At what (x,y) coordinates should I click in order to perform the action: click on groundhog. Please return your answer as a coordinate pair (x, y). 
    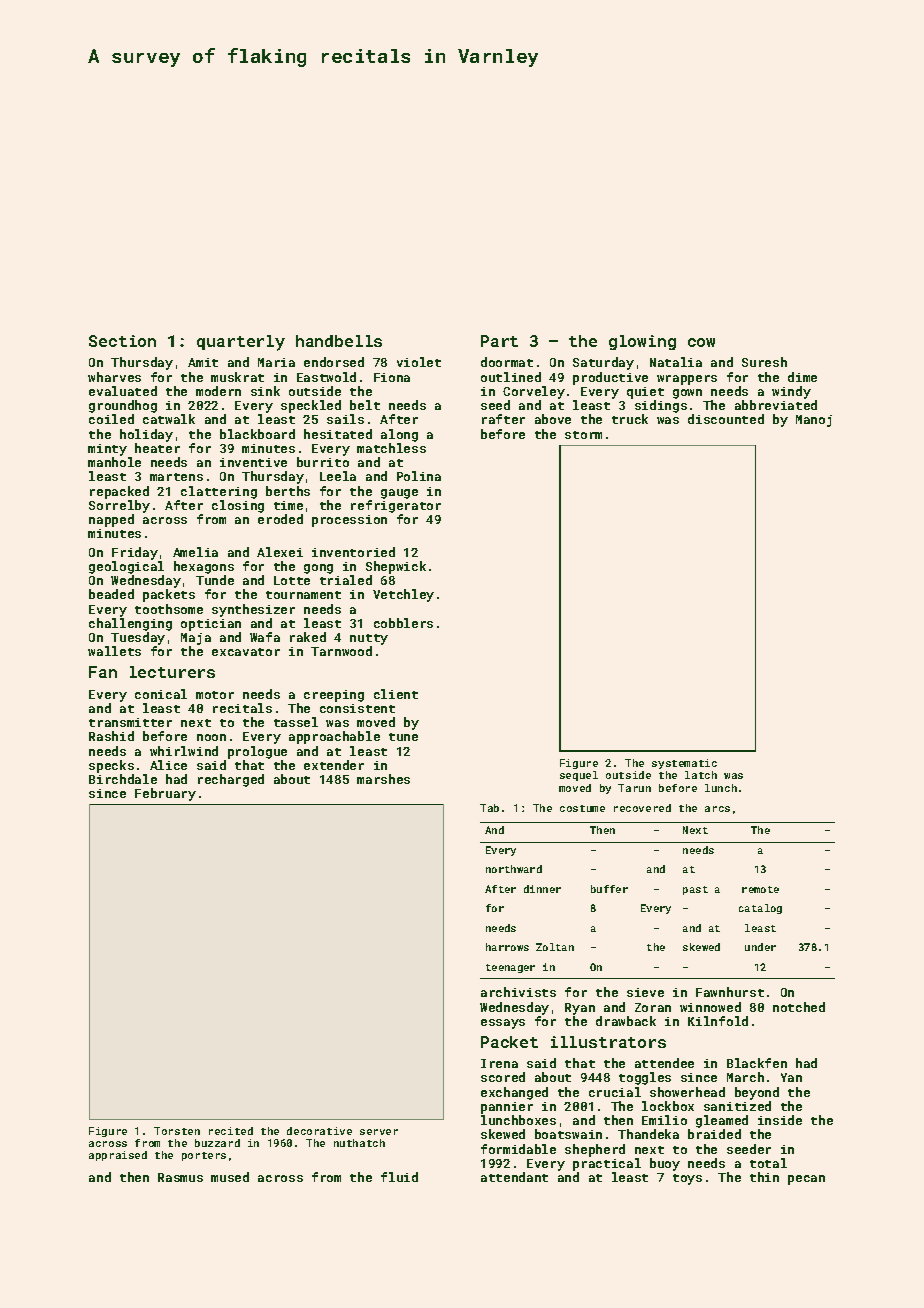
    Looking at the image, I should click on (123, 406).
